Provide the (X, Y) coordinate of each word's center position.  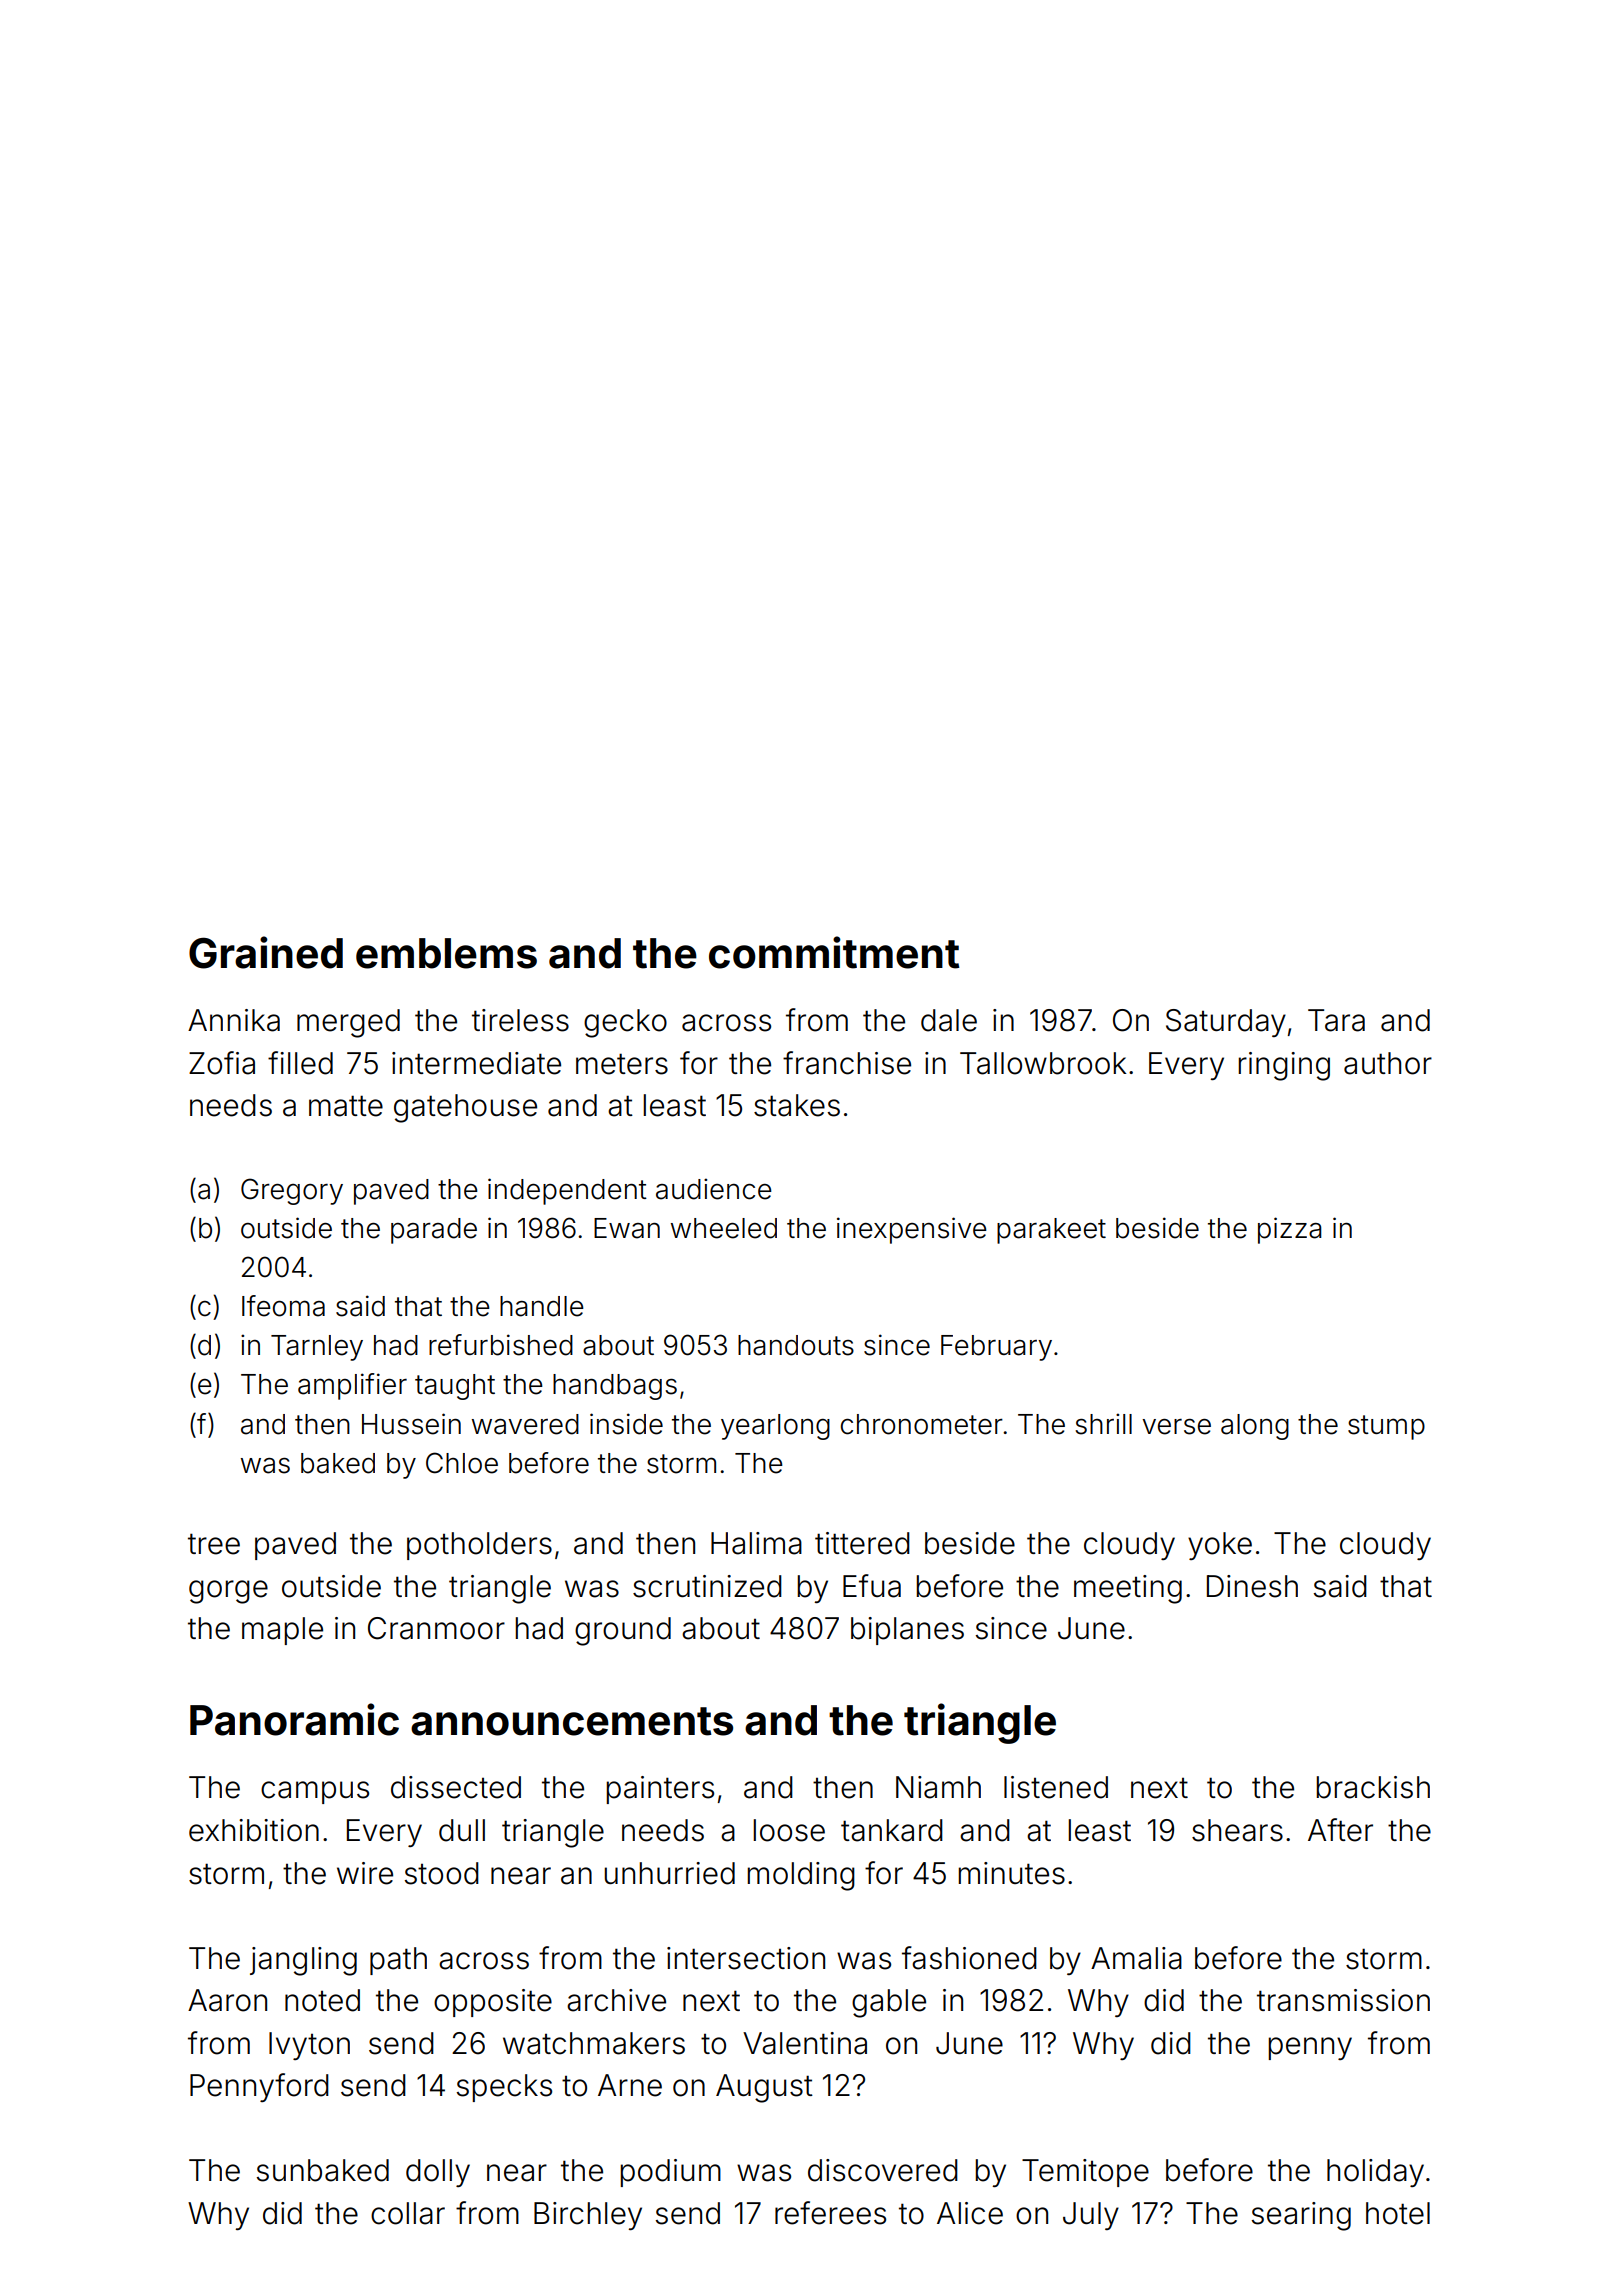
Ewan (627, 1228)
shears (1237, 1830)
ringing (1284, 1066)
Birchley (588, 2216)
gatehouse (465, 1108)
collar (408, 2213)
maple (282, 1631)
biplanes (907, 1631)
